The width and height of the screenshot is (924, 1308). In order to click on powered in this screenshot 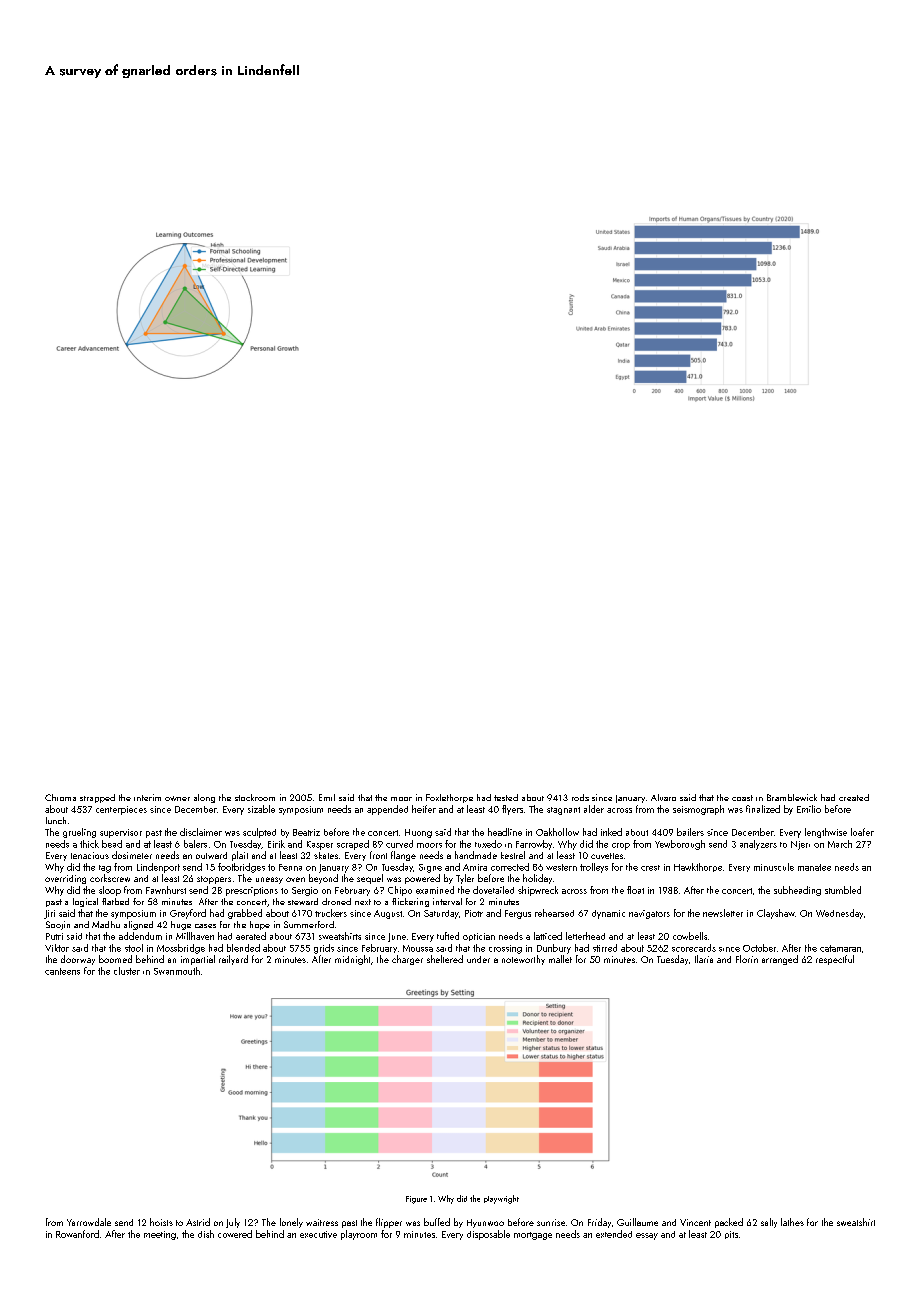, I will do `click(422, 879)`.
